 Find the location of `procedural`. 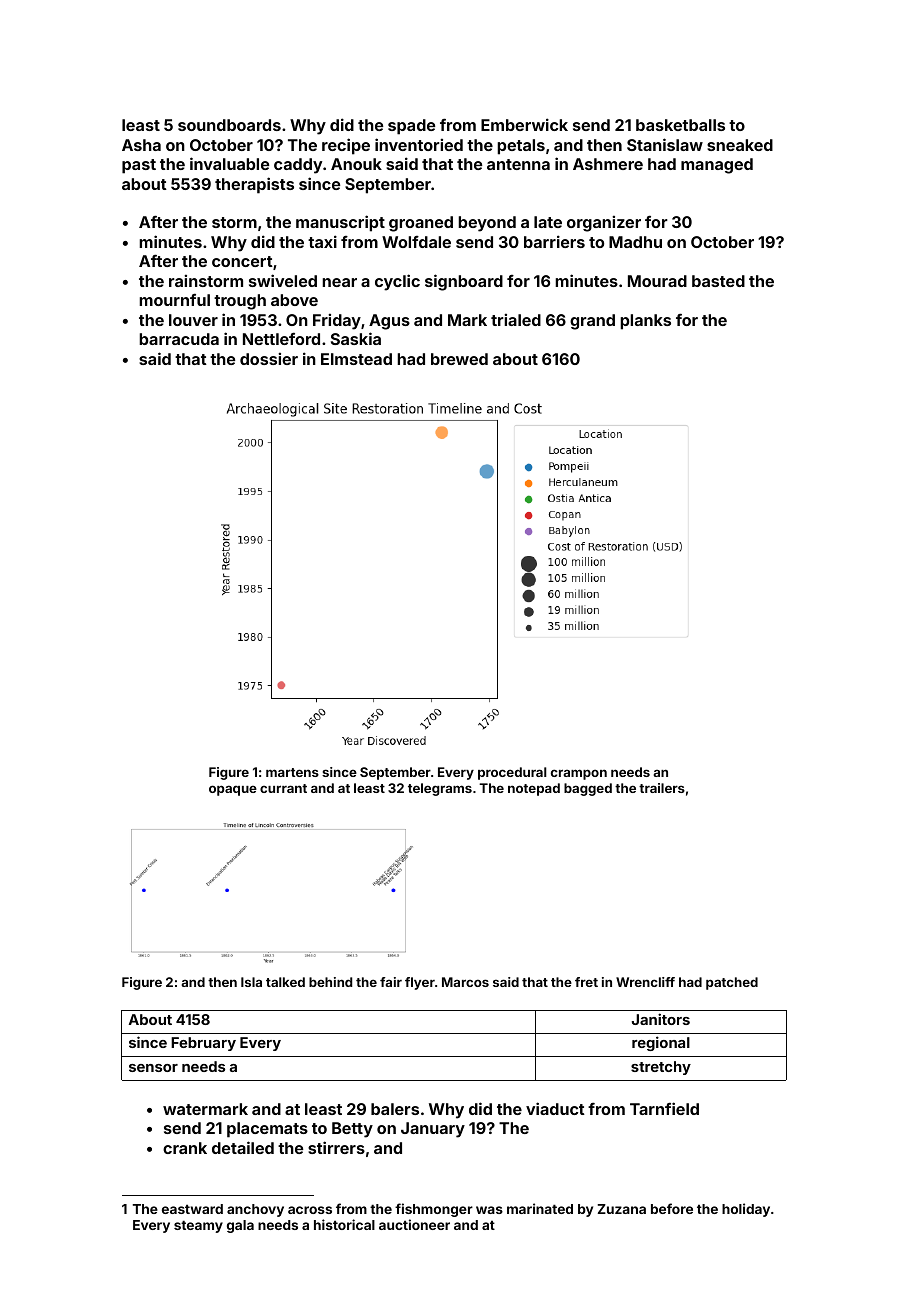

procedural is located at coordinates (512, 773).
